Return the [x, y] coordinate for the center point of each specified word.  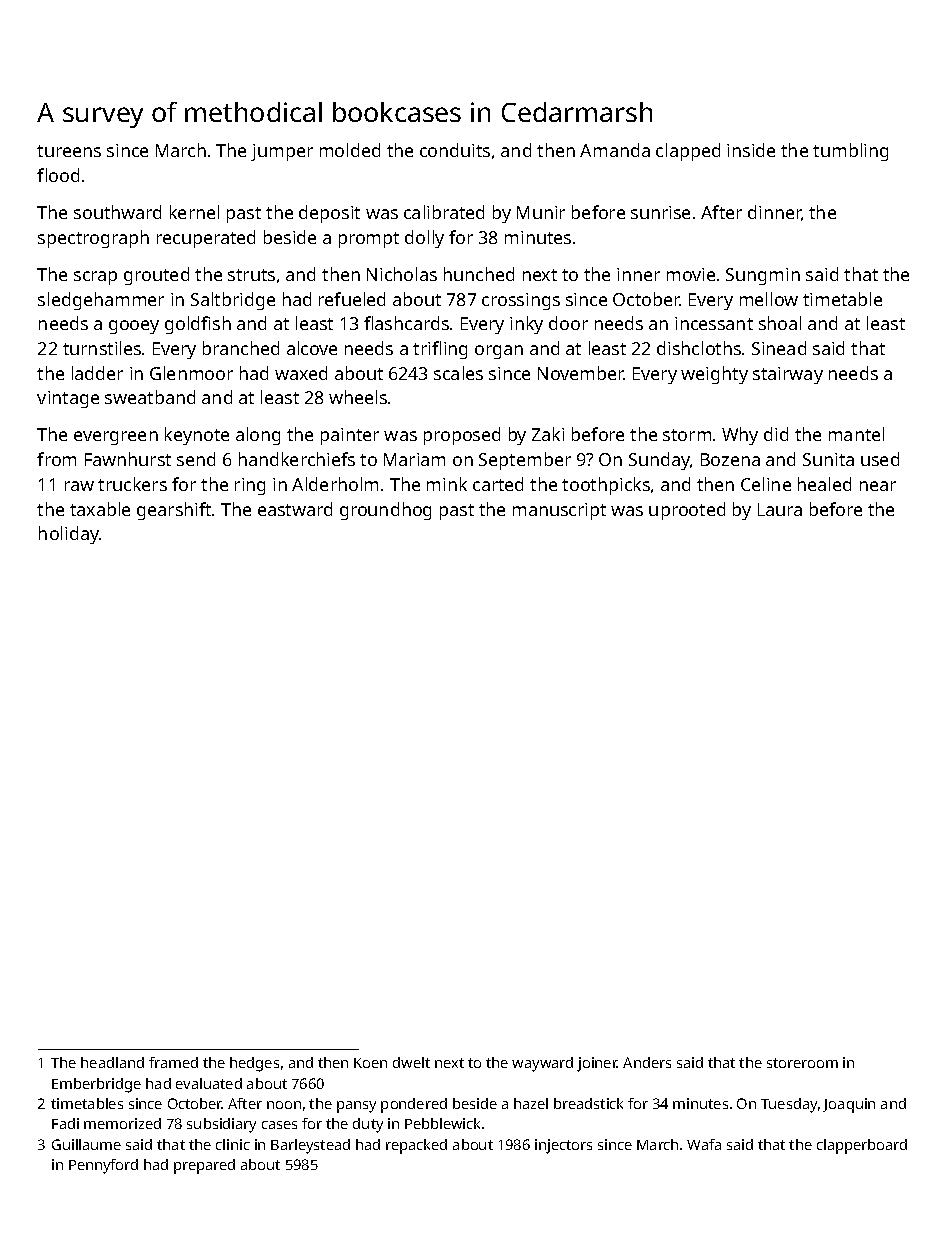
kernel [194, 212]
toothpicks [606, 486]
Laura [780, 509]
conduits [455, 150]
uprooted [687, 511]
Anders [647, 1062]
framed [173, 1062]
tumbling [850, 152]
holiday [69, 535]
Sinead [779, 348]
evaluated [209, 1083]
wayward [542, 1064]
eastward [295, 509]
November [581, 373]
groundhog [385, 511]
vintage [68, 399]
